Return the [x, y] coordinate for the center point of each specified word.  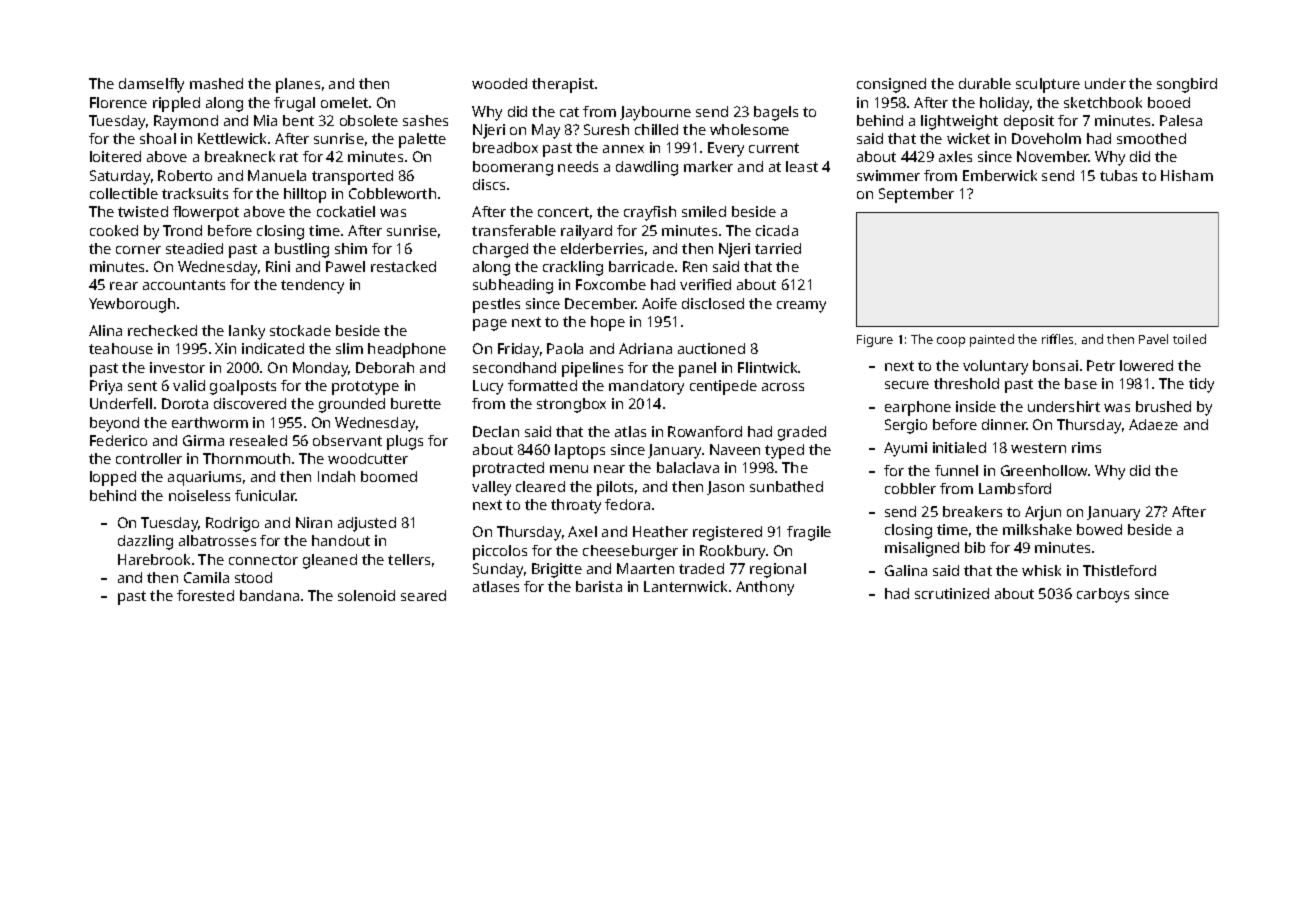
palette [422, 140]
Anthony [765, 588]
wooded [499, 83]
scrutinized [952, 593]
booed [1169, 102]
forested [205, 595]
